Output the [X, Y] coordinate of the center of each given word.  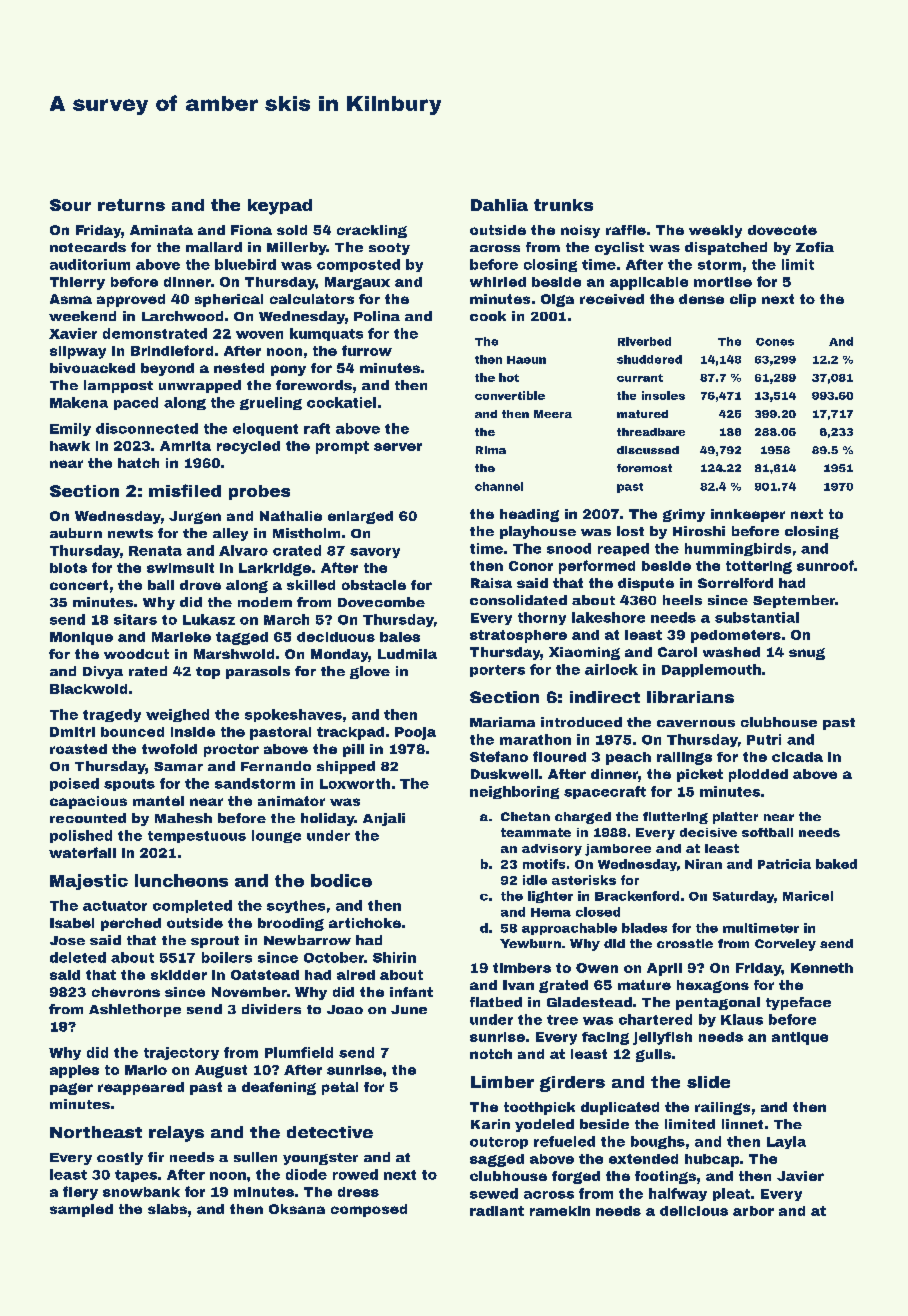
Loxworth [355, 783]
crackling [372, 231]
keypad [280, 207]
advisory [552, 850]
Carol [677, 652]
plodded [758, 775]
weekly [715, 231]
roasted [78, 749]
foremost [644, 468]
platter [735, 818]
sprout [215, 942]
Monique [81, 638]
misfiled [185, 490]
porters [497, 671]
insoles [663, 395]
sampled [81, 1210]
